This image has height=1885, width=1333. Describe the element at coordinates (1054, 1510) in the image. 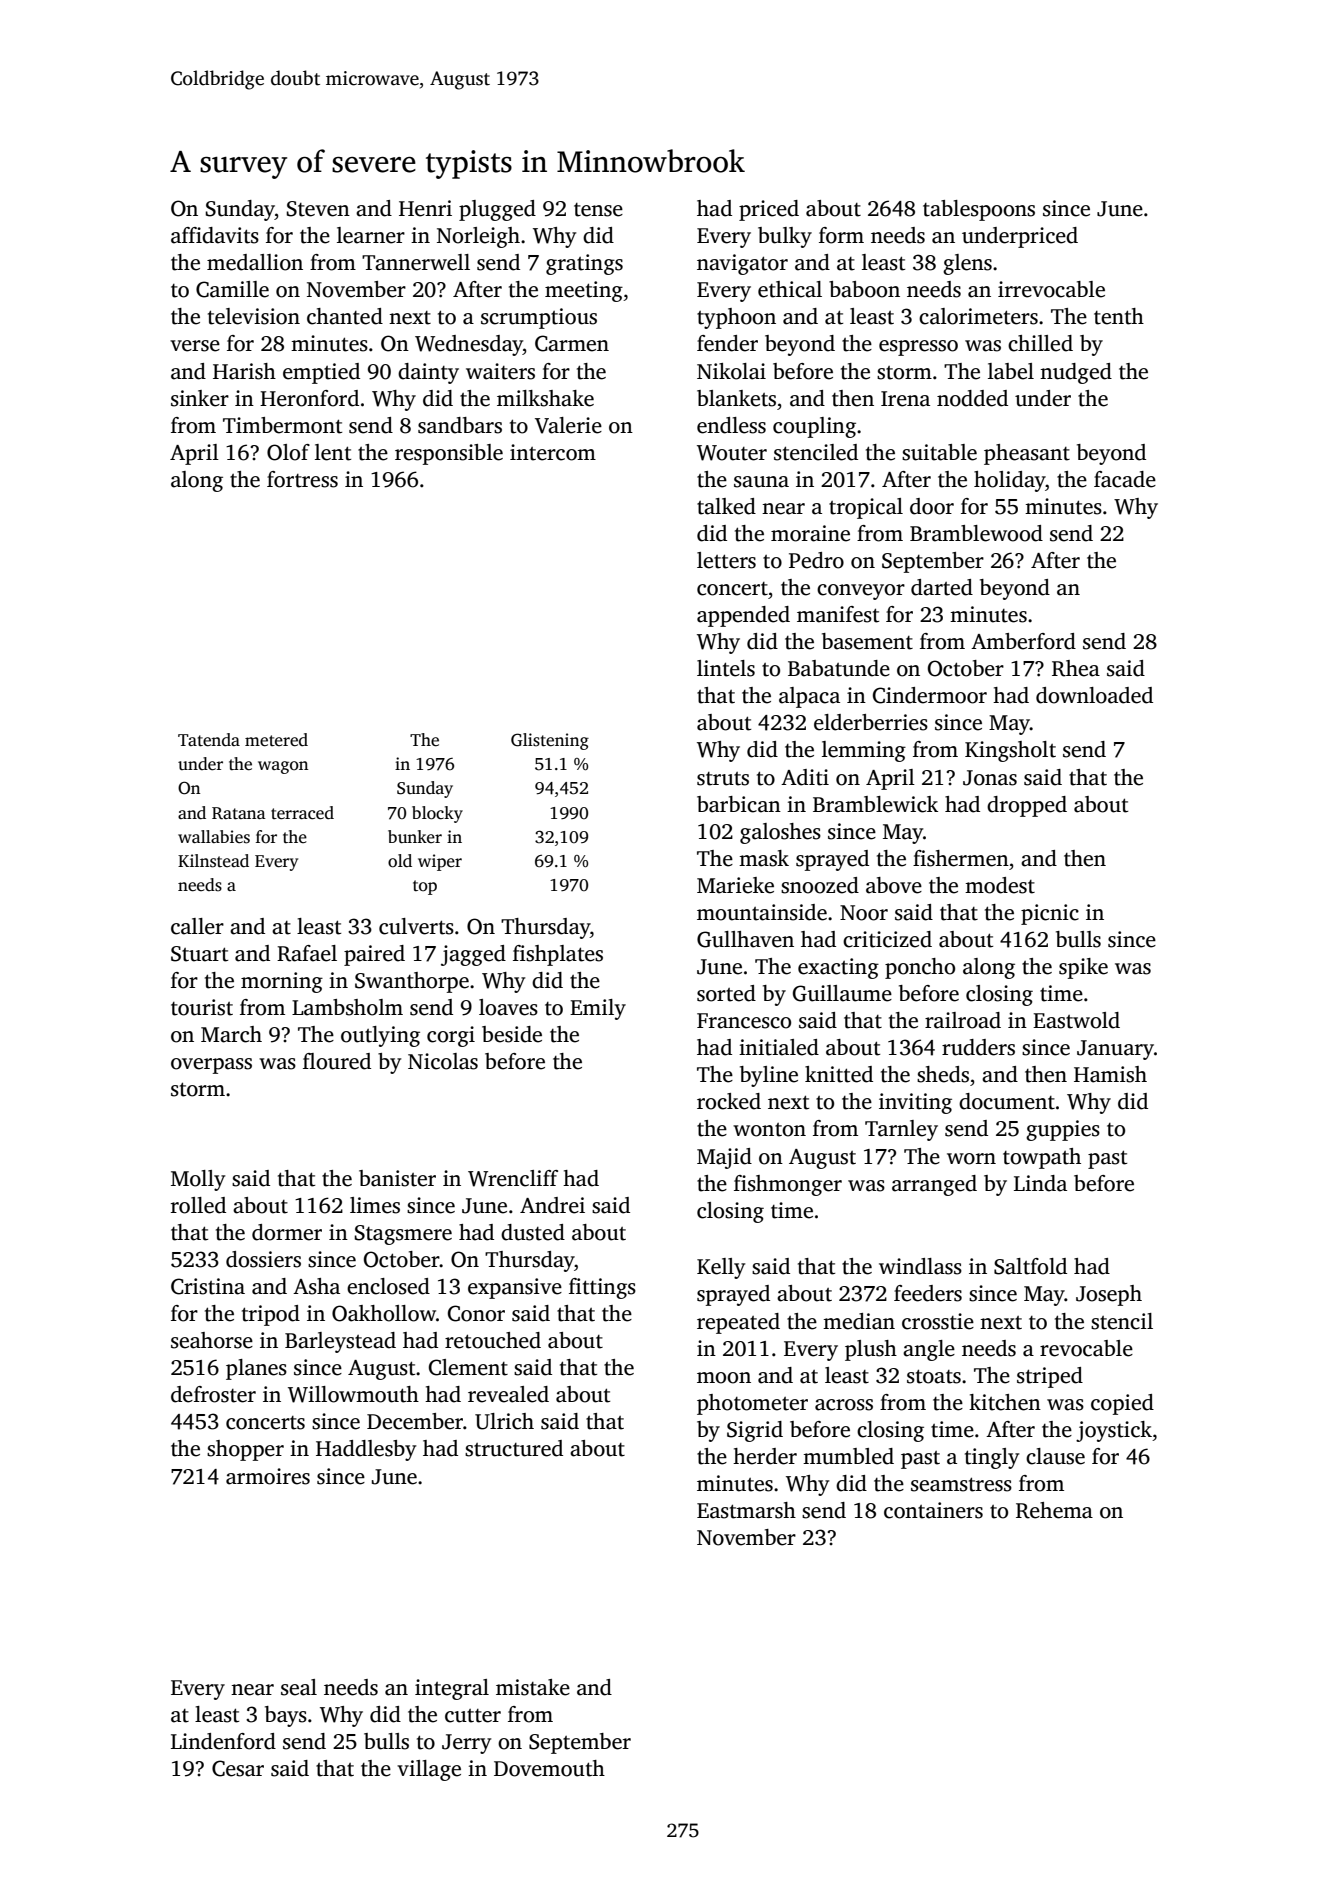

I see `Rehema` at that location.
